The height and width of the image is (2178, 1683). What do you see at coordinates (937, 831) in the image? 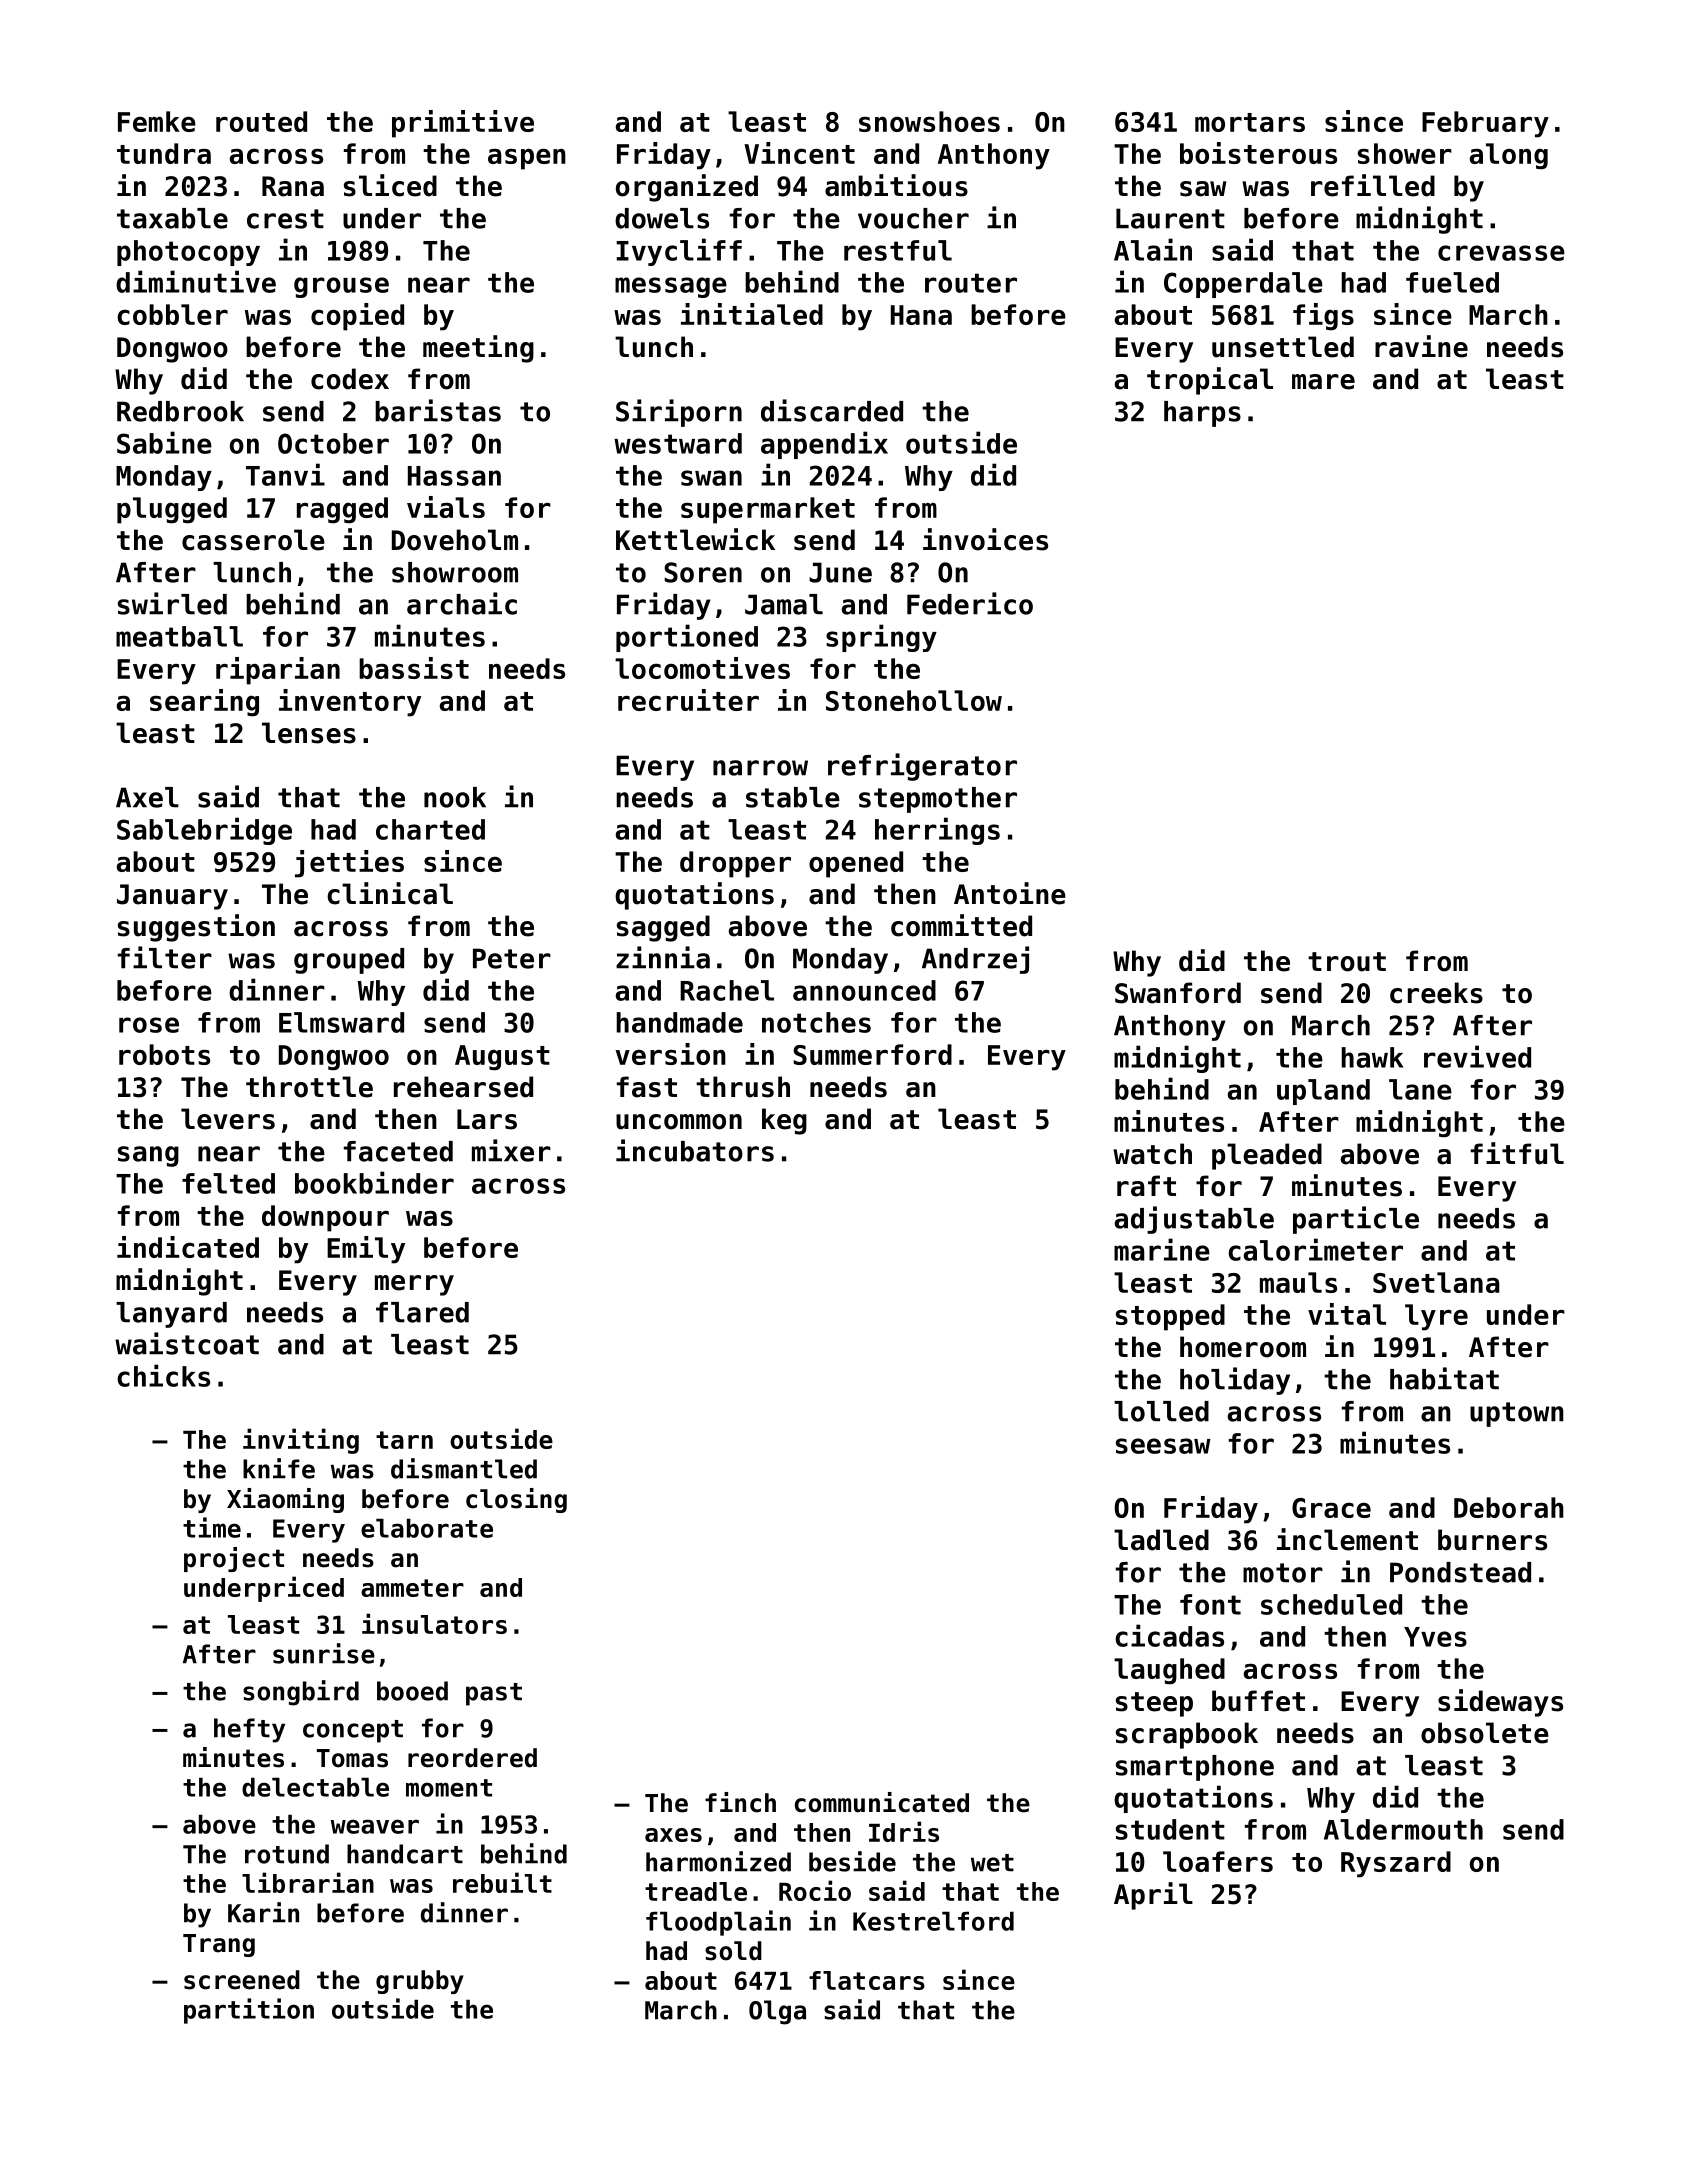
I see `herrings` at bounding box center [937, 831].
